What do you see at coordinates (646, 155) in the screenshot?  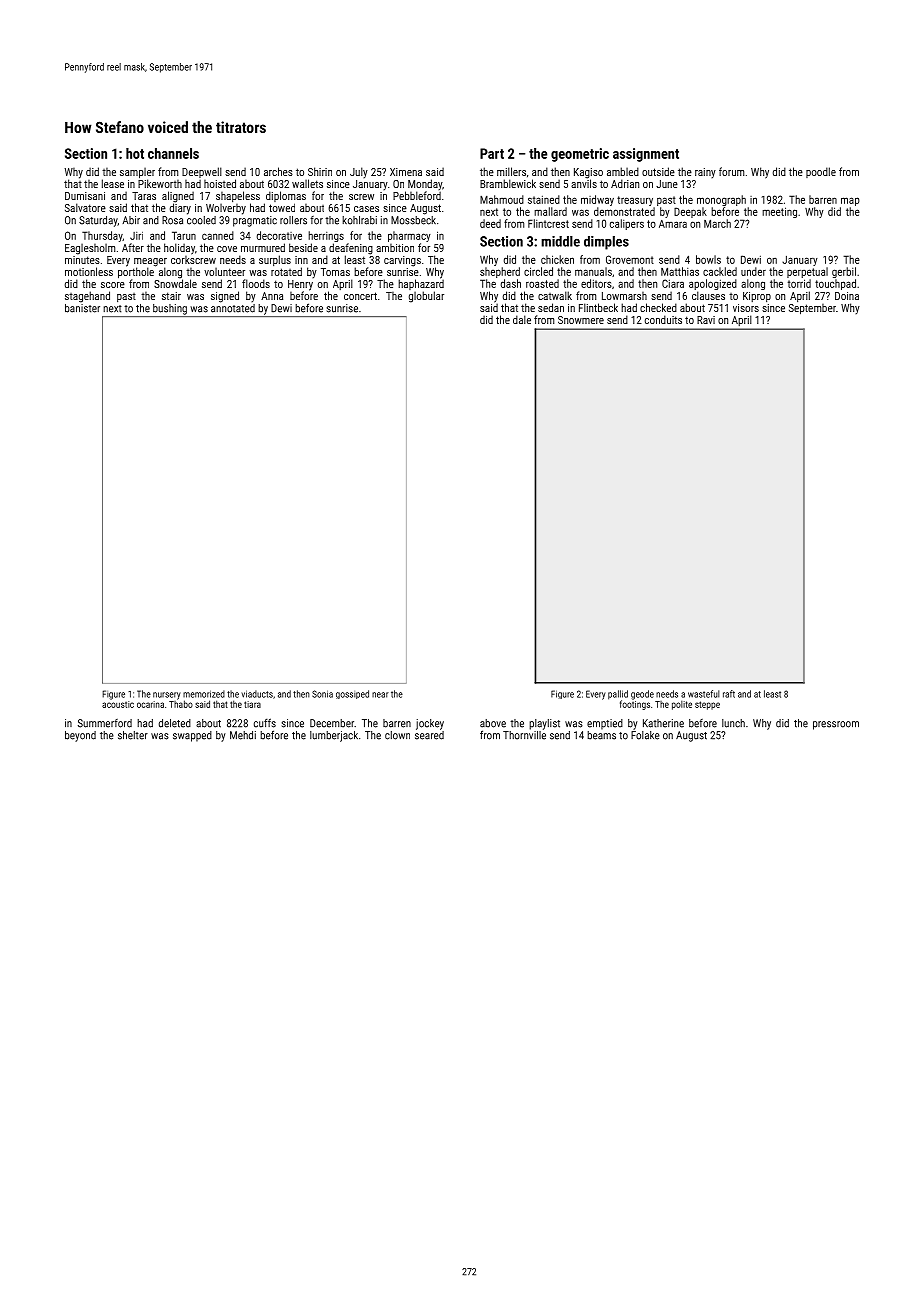 I see `assignment` at bounding box center [646, 155].
